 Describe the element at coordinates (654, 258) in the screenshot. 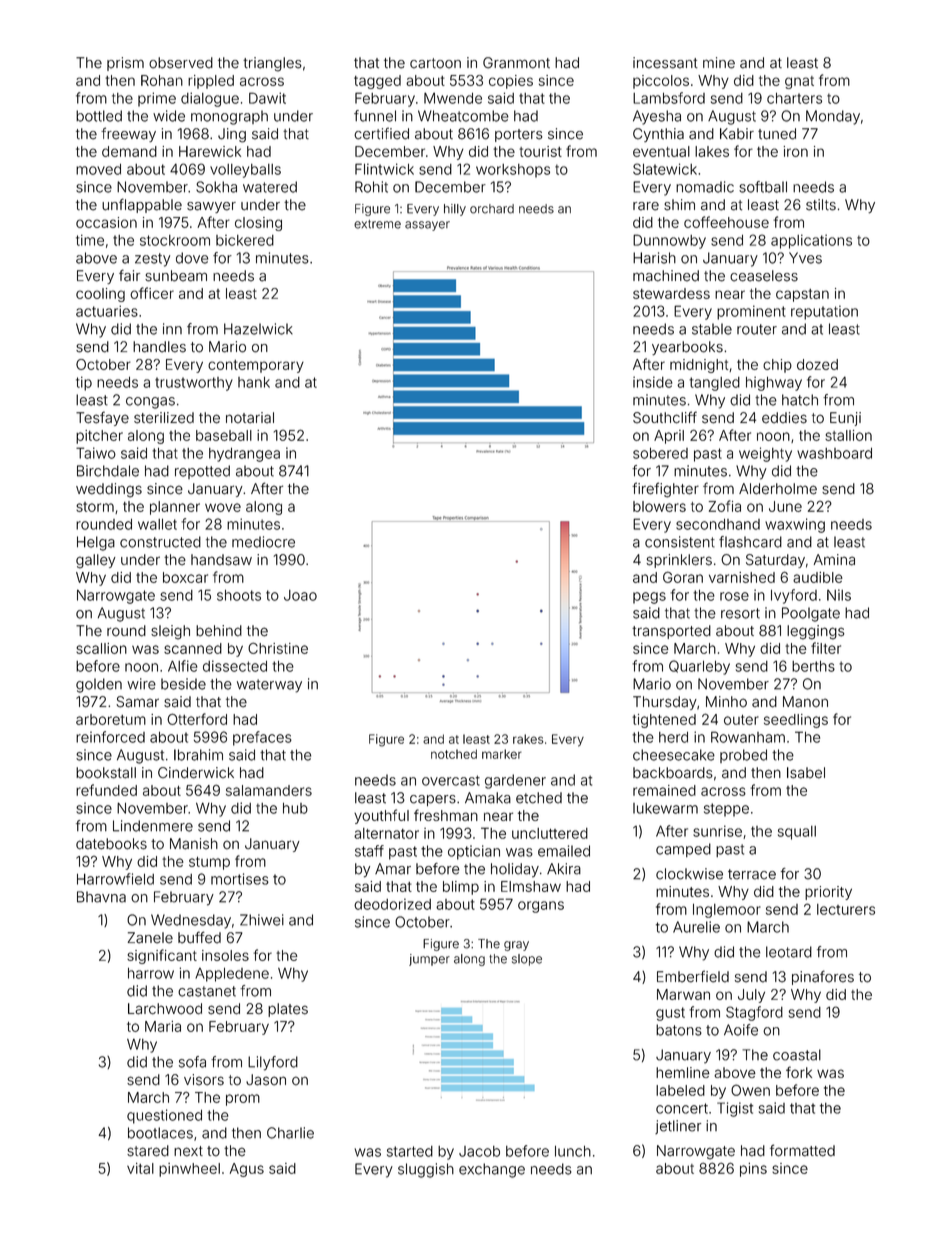

I see `Harish` at that location.
